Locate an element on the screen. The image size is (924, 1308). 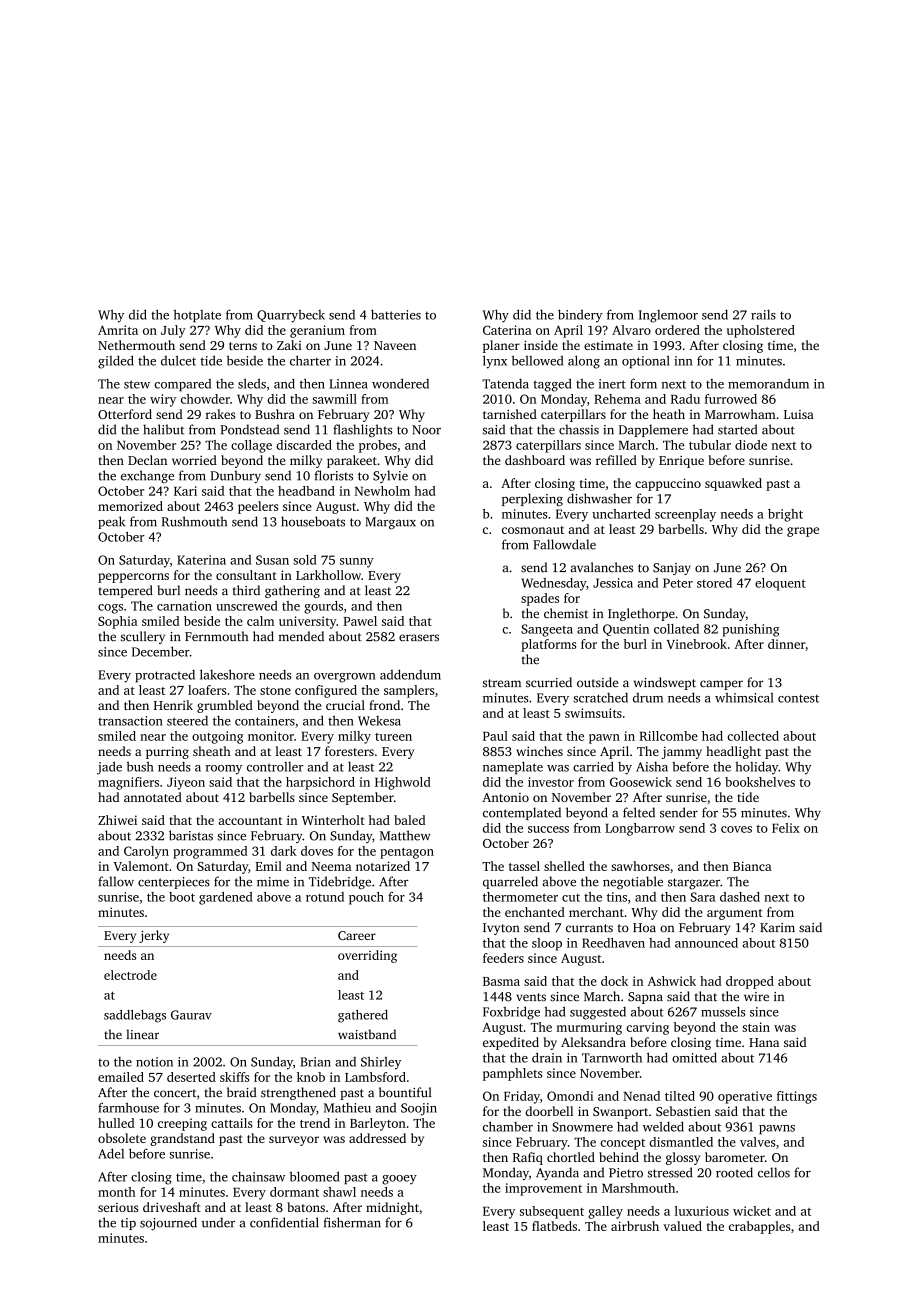
flatbeds is located at coordinates (554, 1226).
